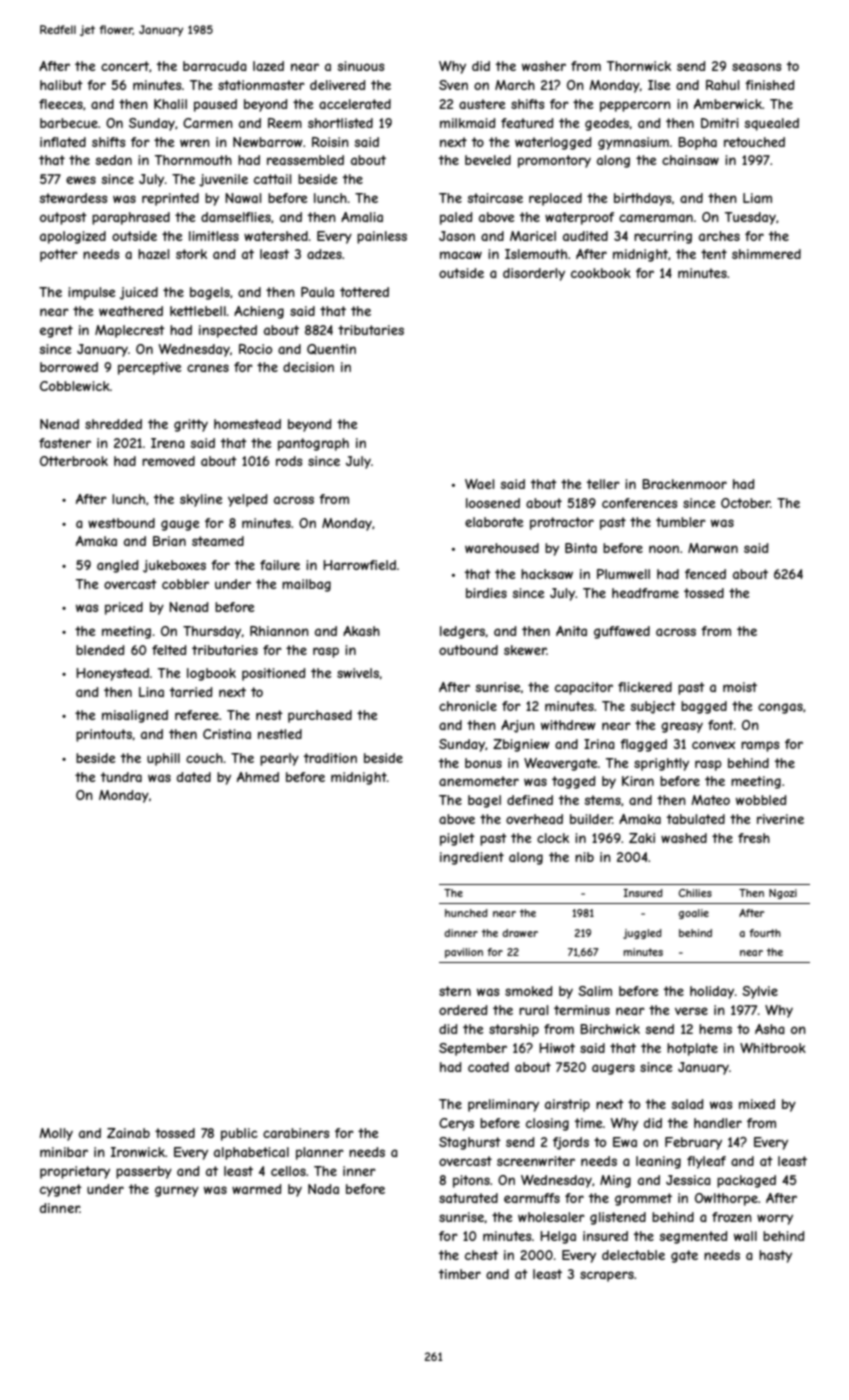 The width and height of the screenshot is (849, 1400). What do you see at coordinates (361, 66) in the screenshot?
I see `sinuous` at bounding box center [361, 66].
